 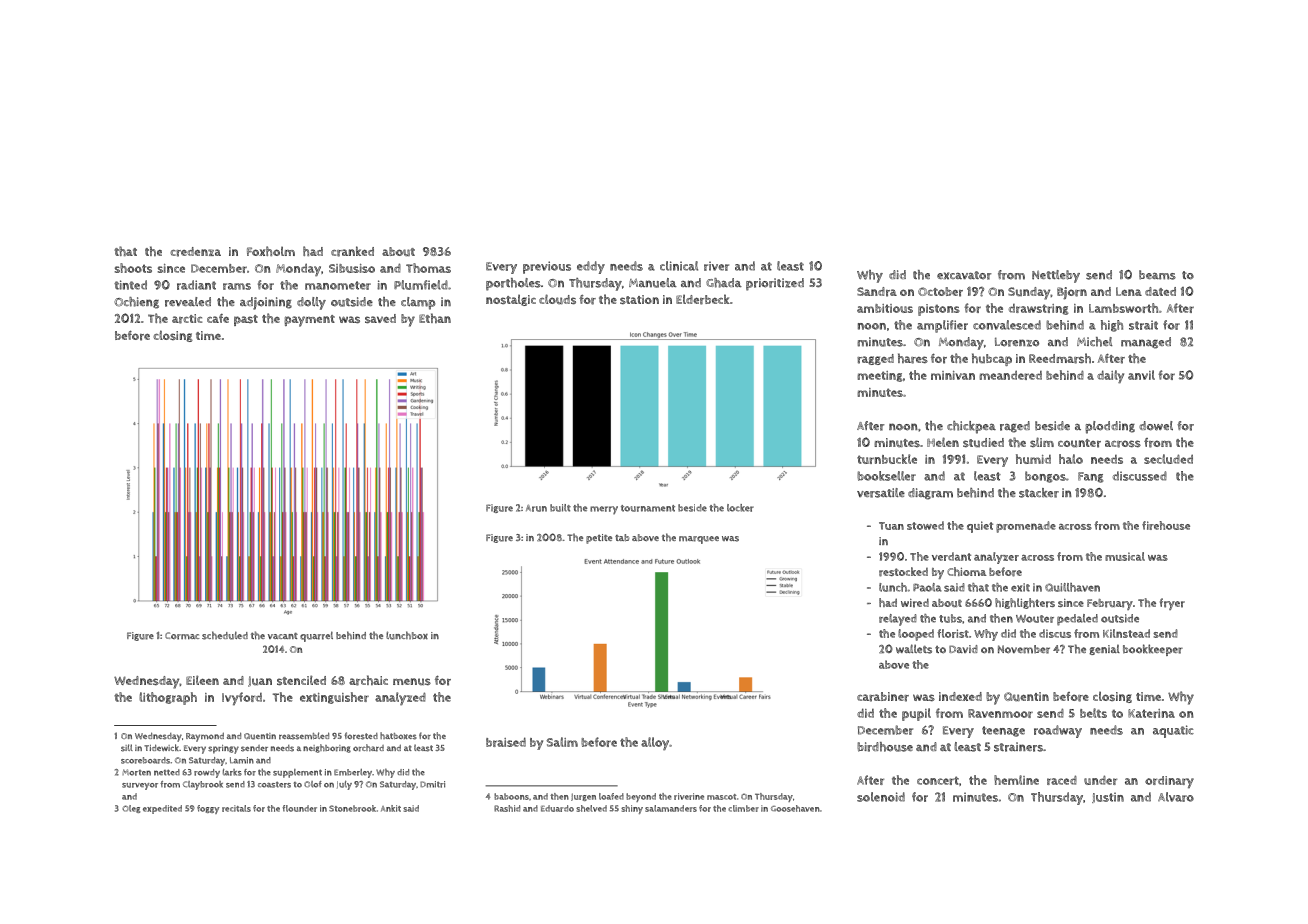 I want to click on Oleg, so click(x=131, y=809).
